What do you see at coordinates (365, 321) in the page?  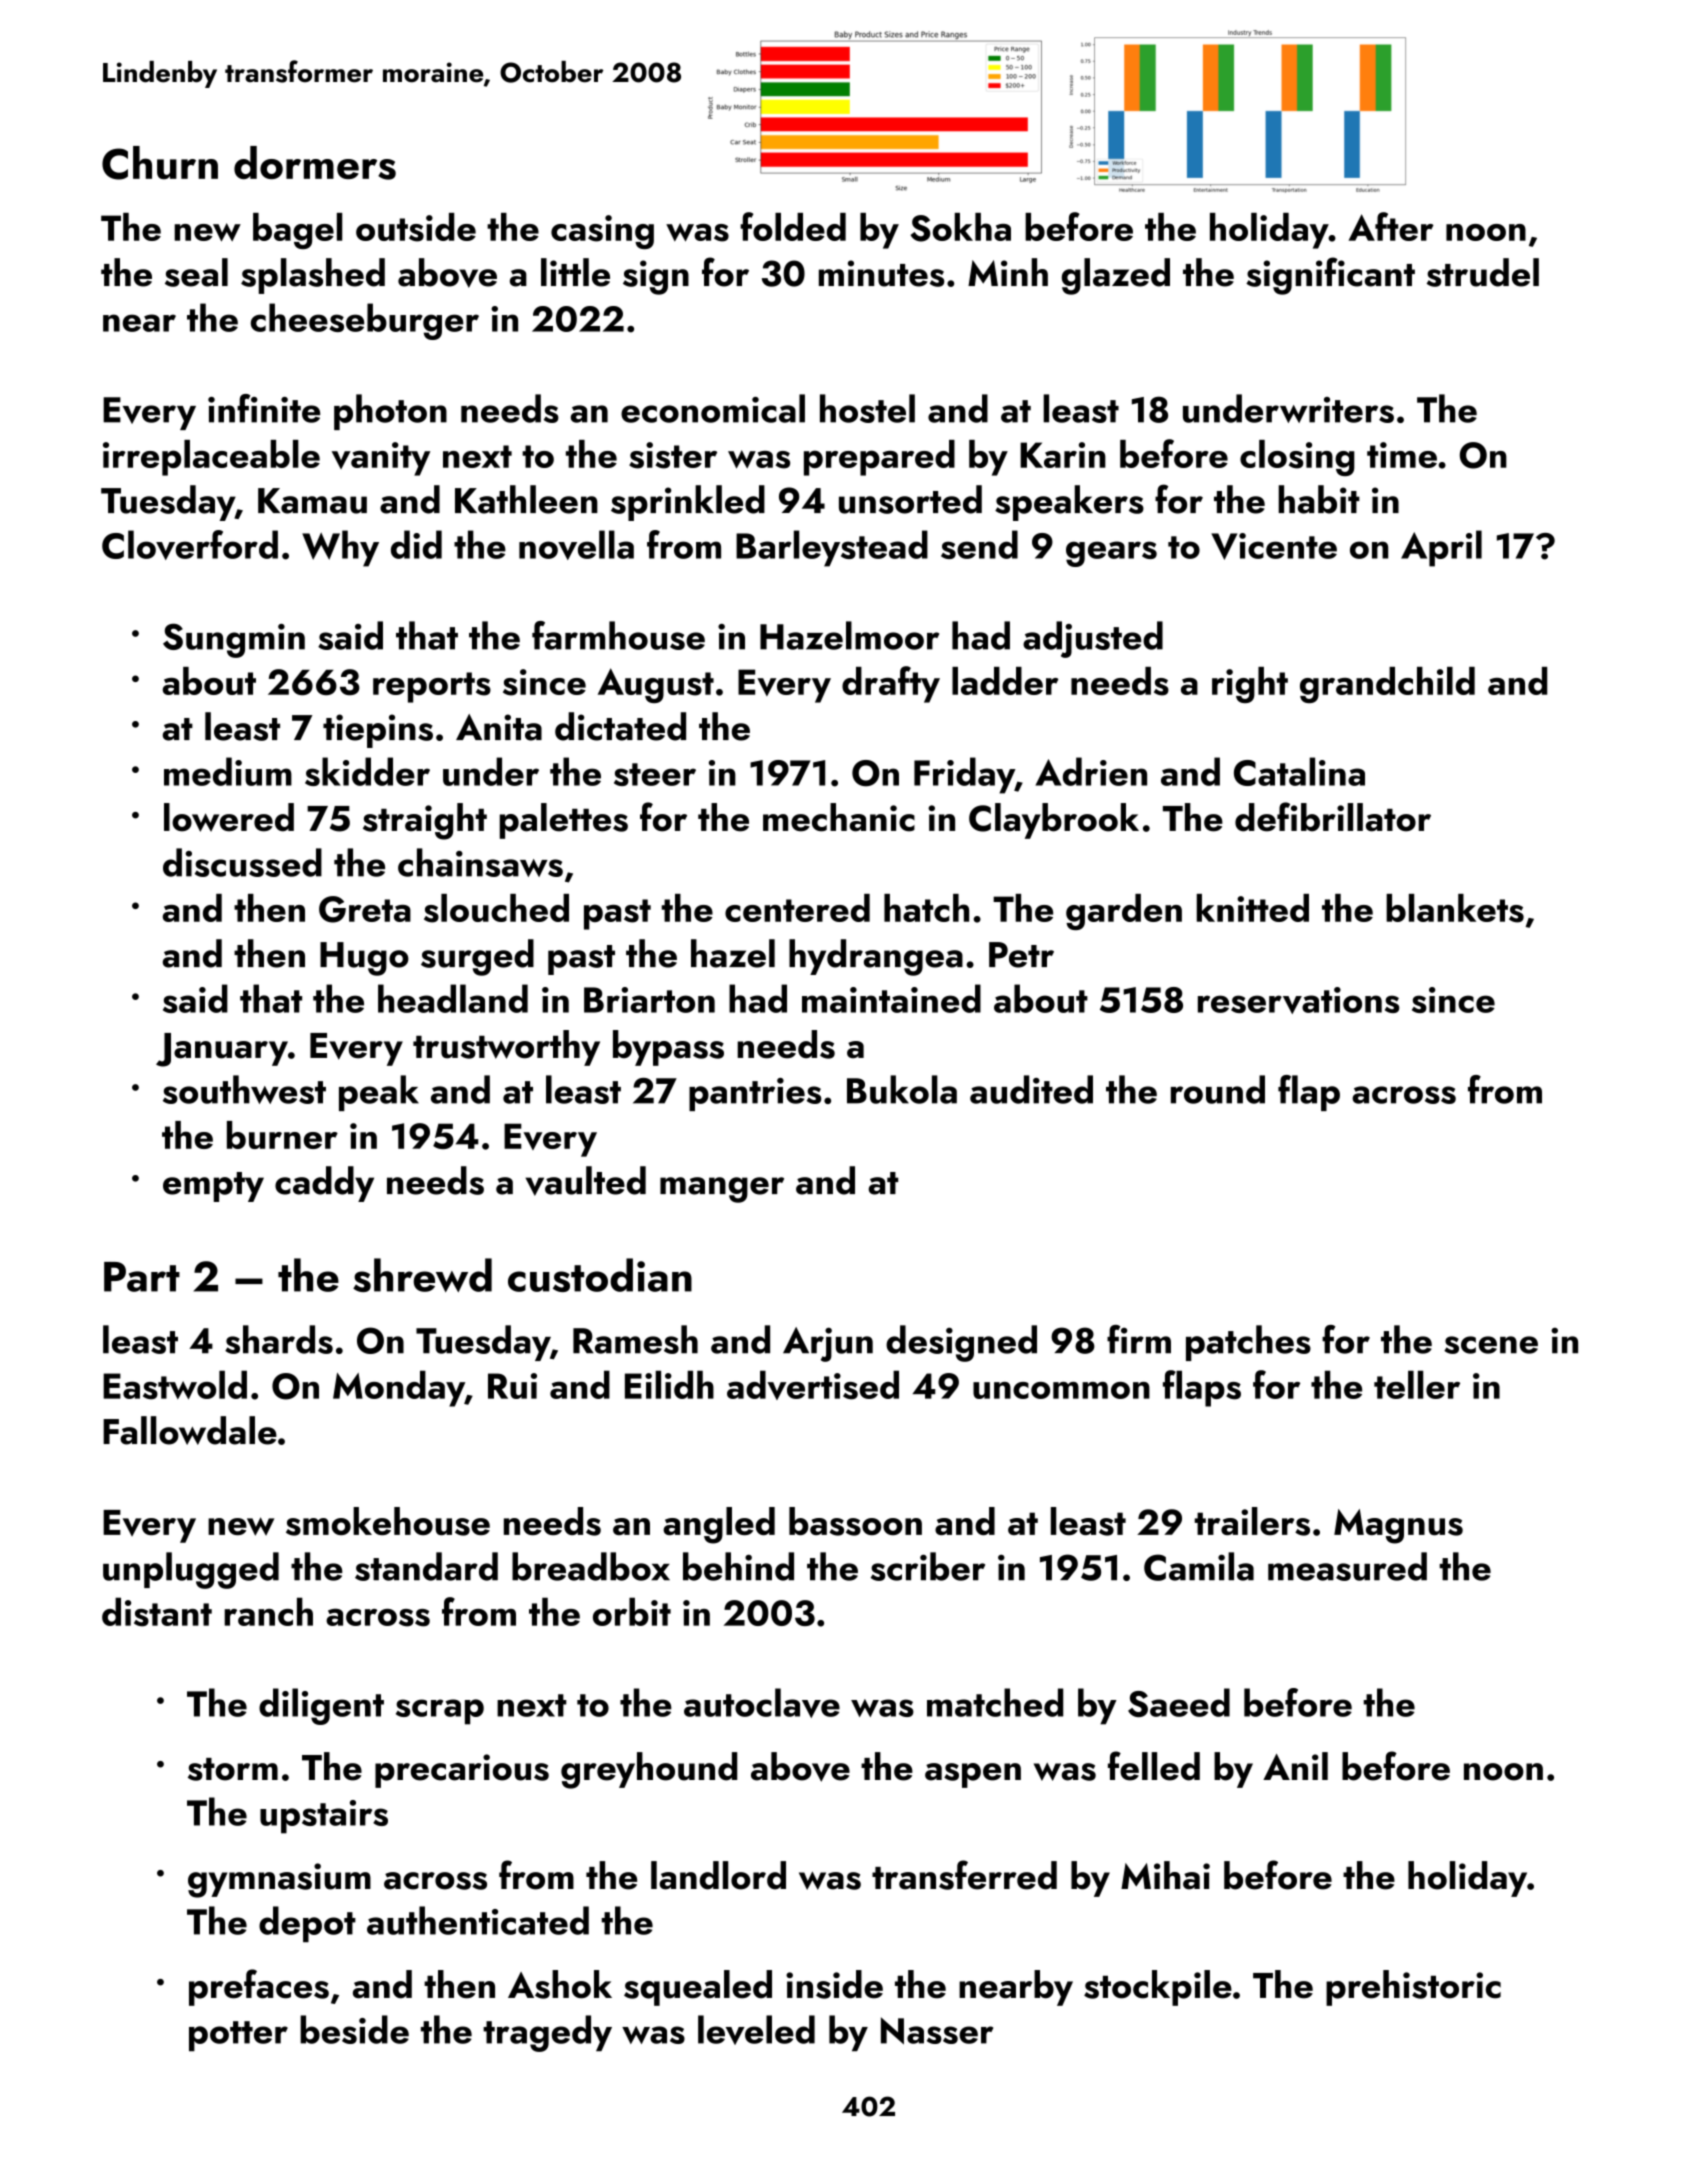 I see `cheeseburger` at bounding box center [365, 321].
